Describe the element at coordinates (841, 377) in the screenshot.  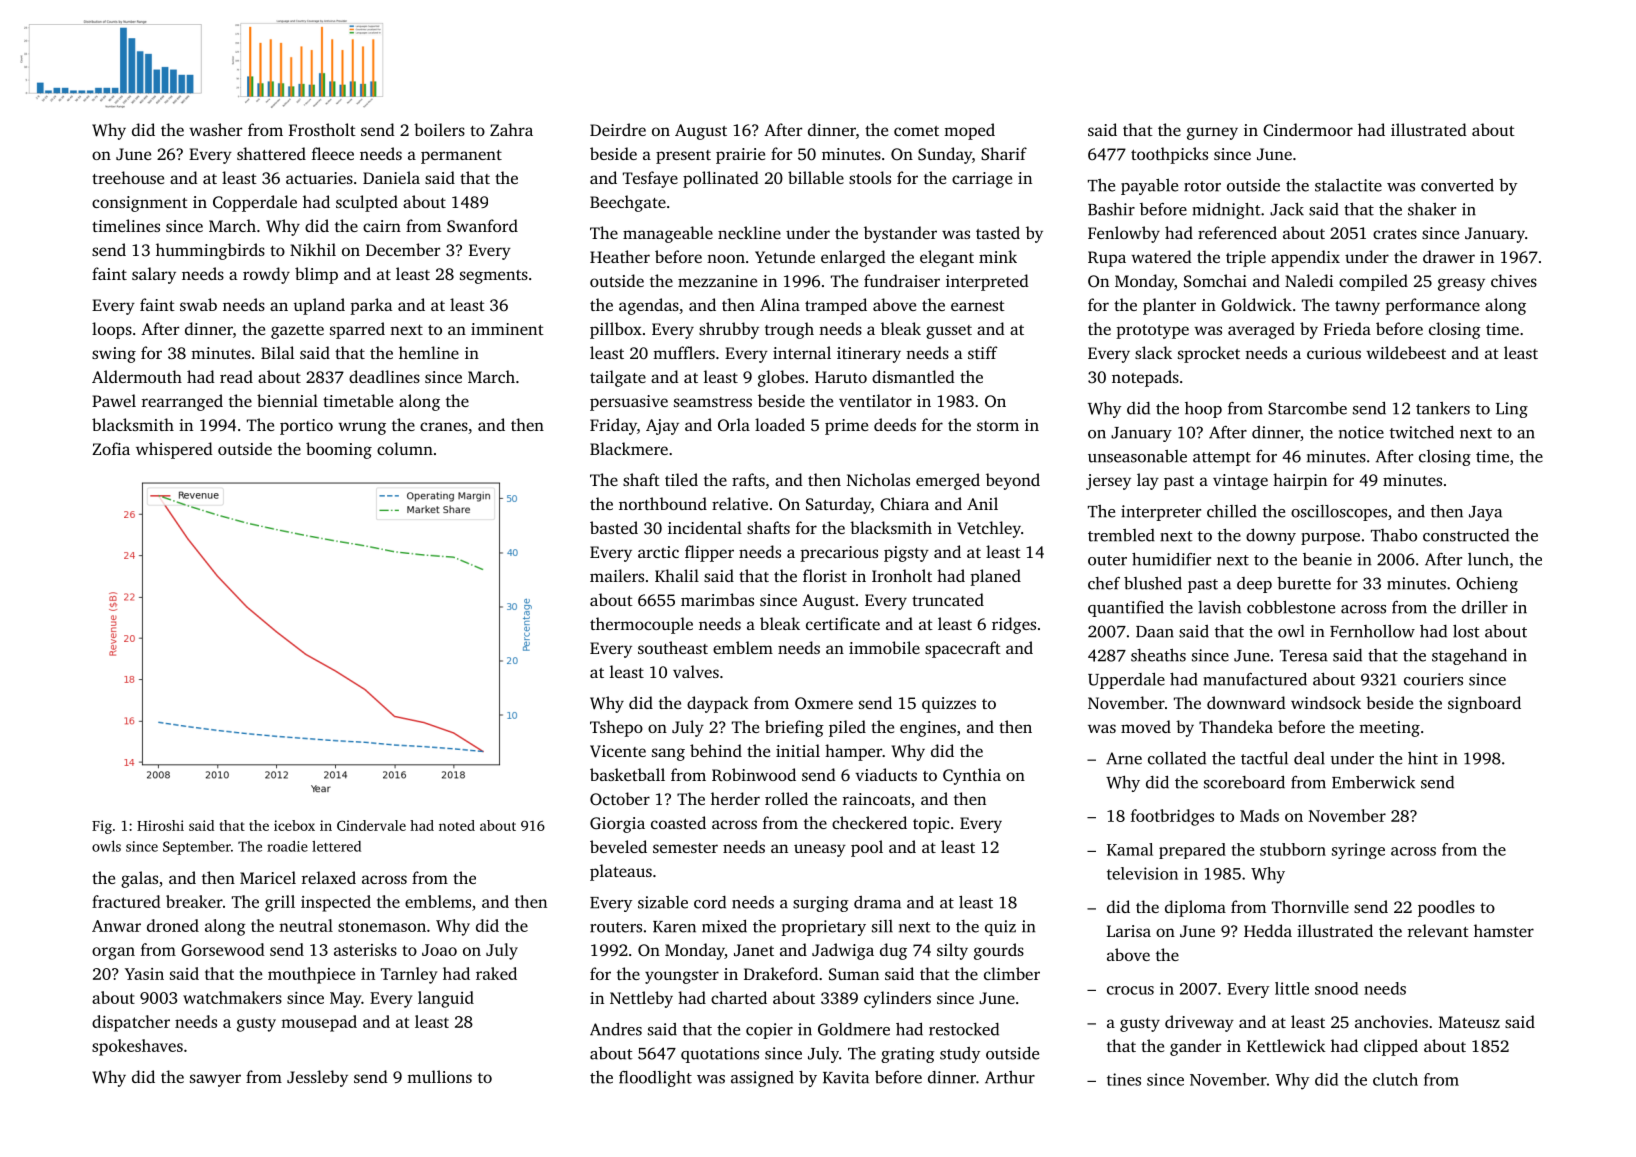
I see `Haruto` at that location.
